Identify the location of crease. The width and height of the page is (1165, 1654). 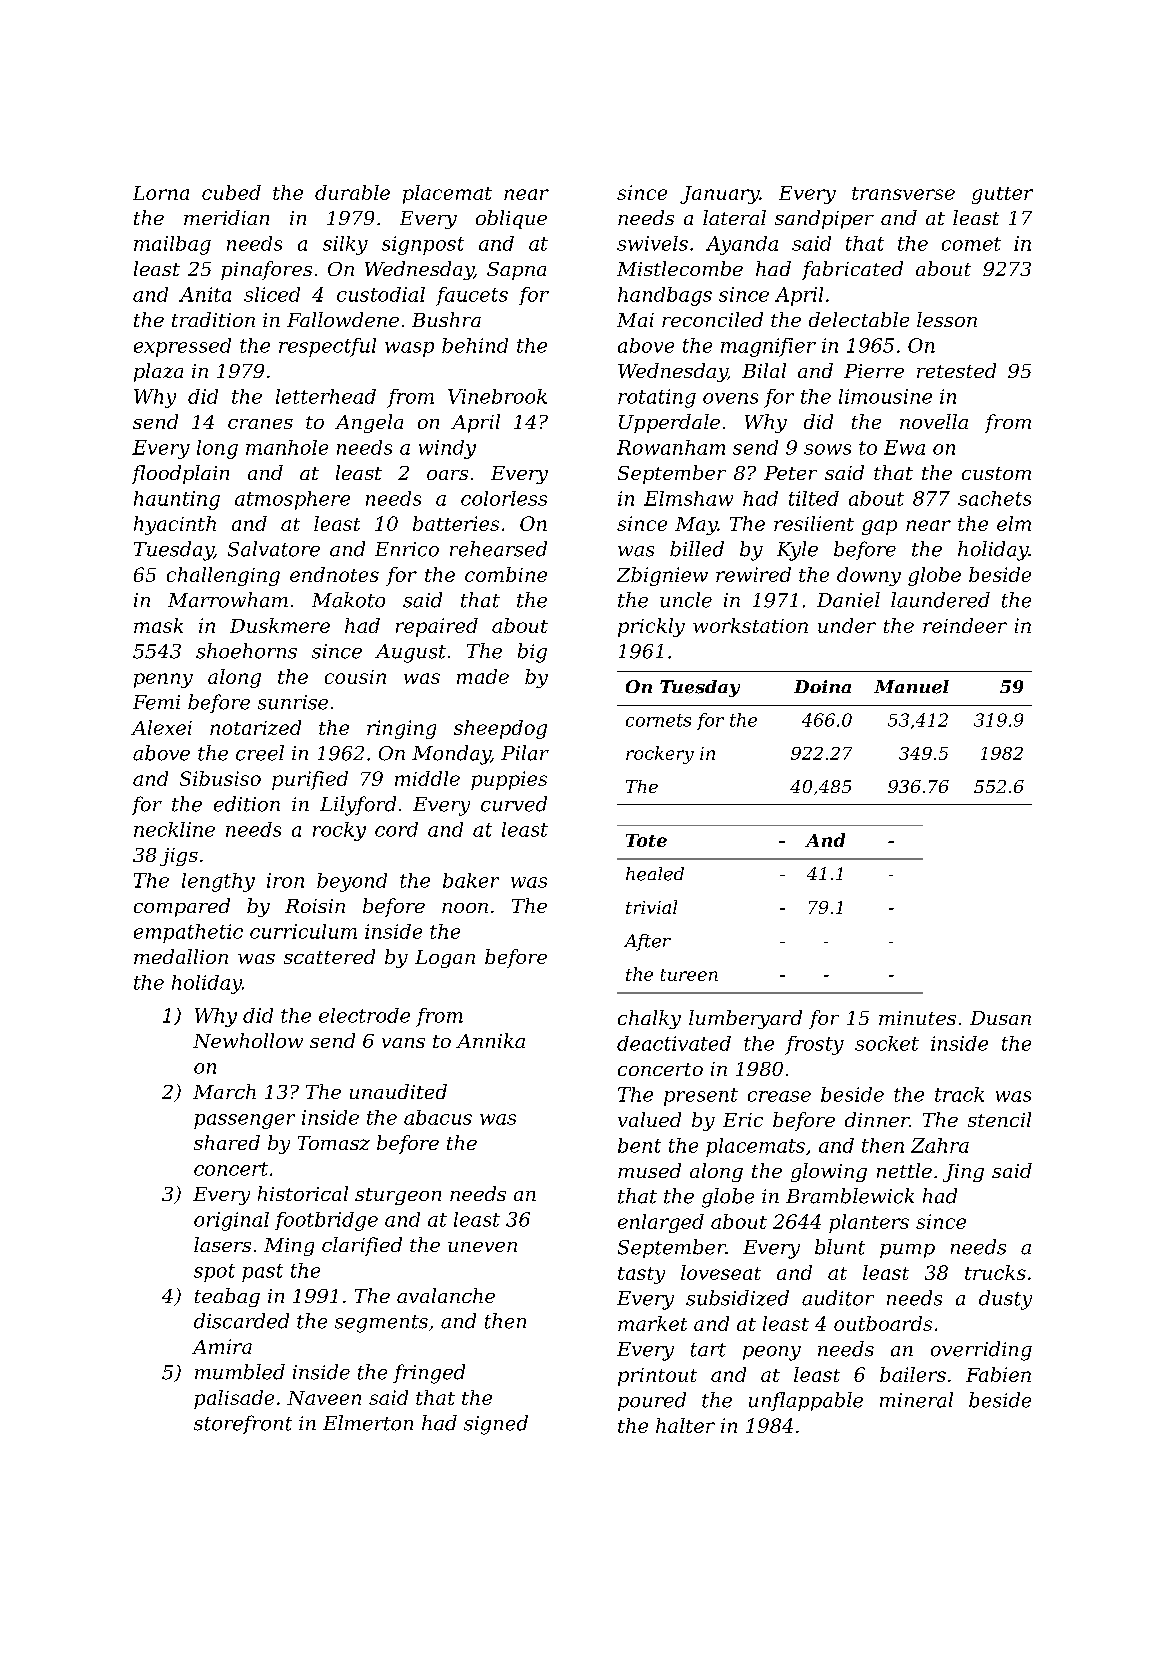
(779, 1096).
